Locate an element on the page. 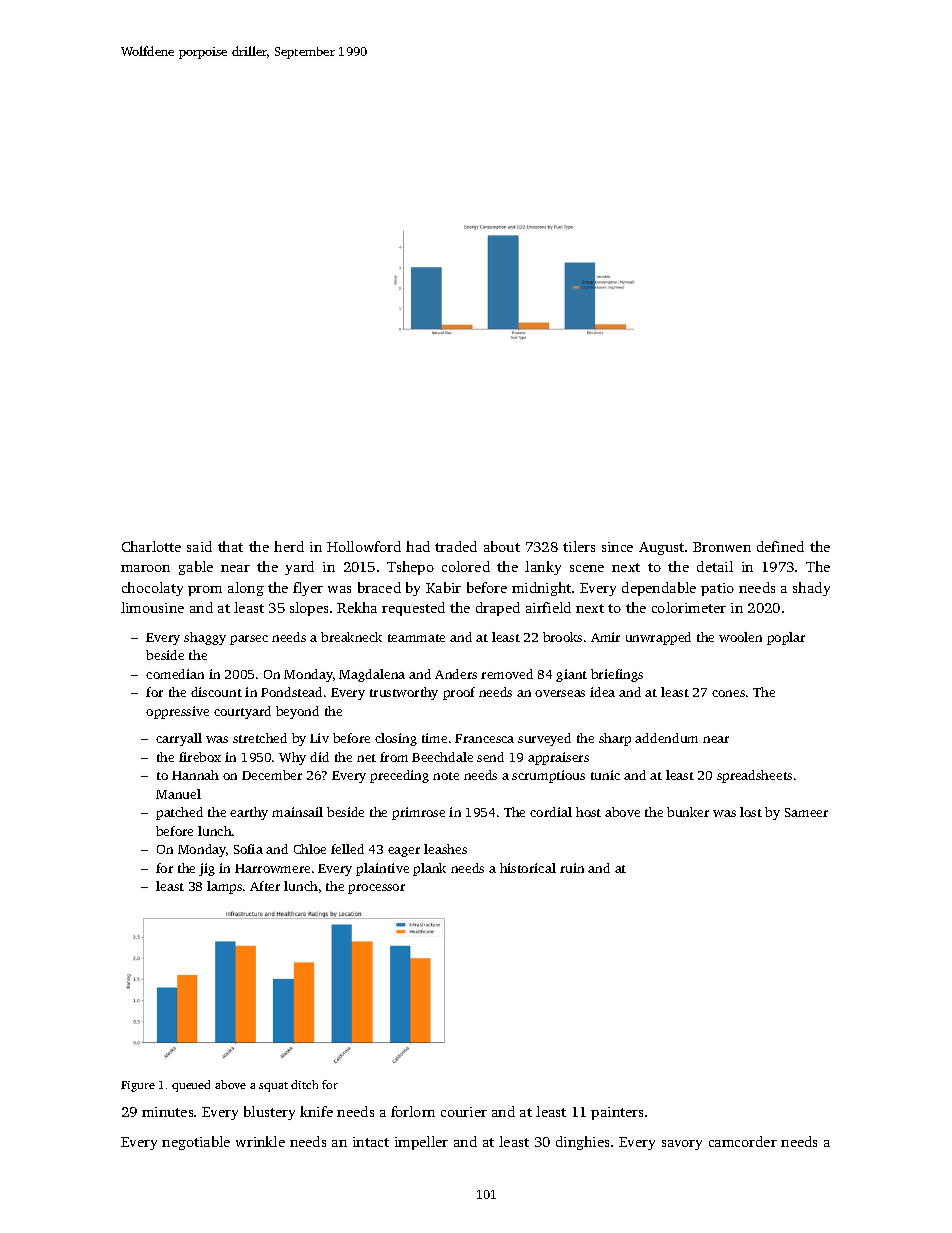 The height and width of the image is (1233, 952). herd is located at coordinates (289, 546).
